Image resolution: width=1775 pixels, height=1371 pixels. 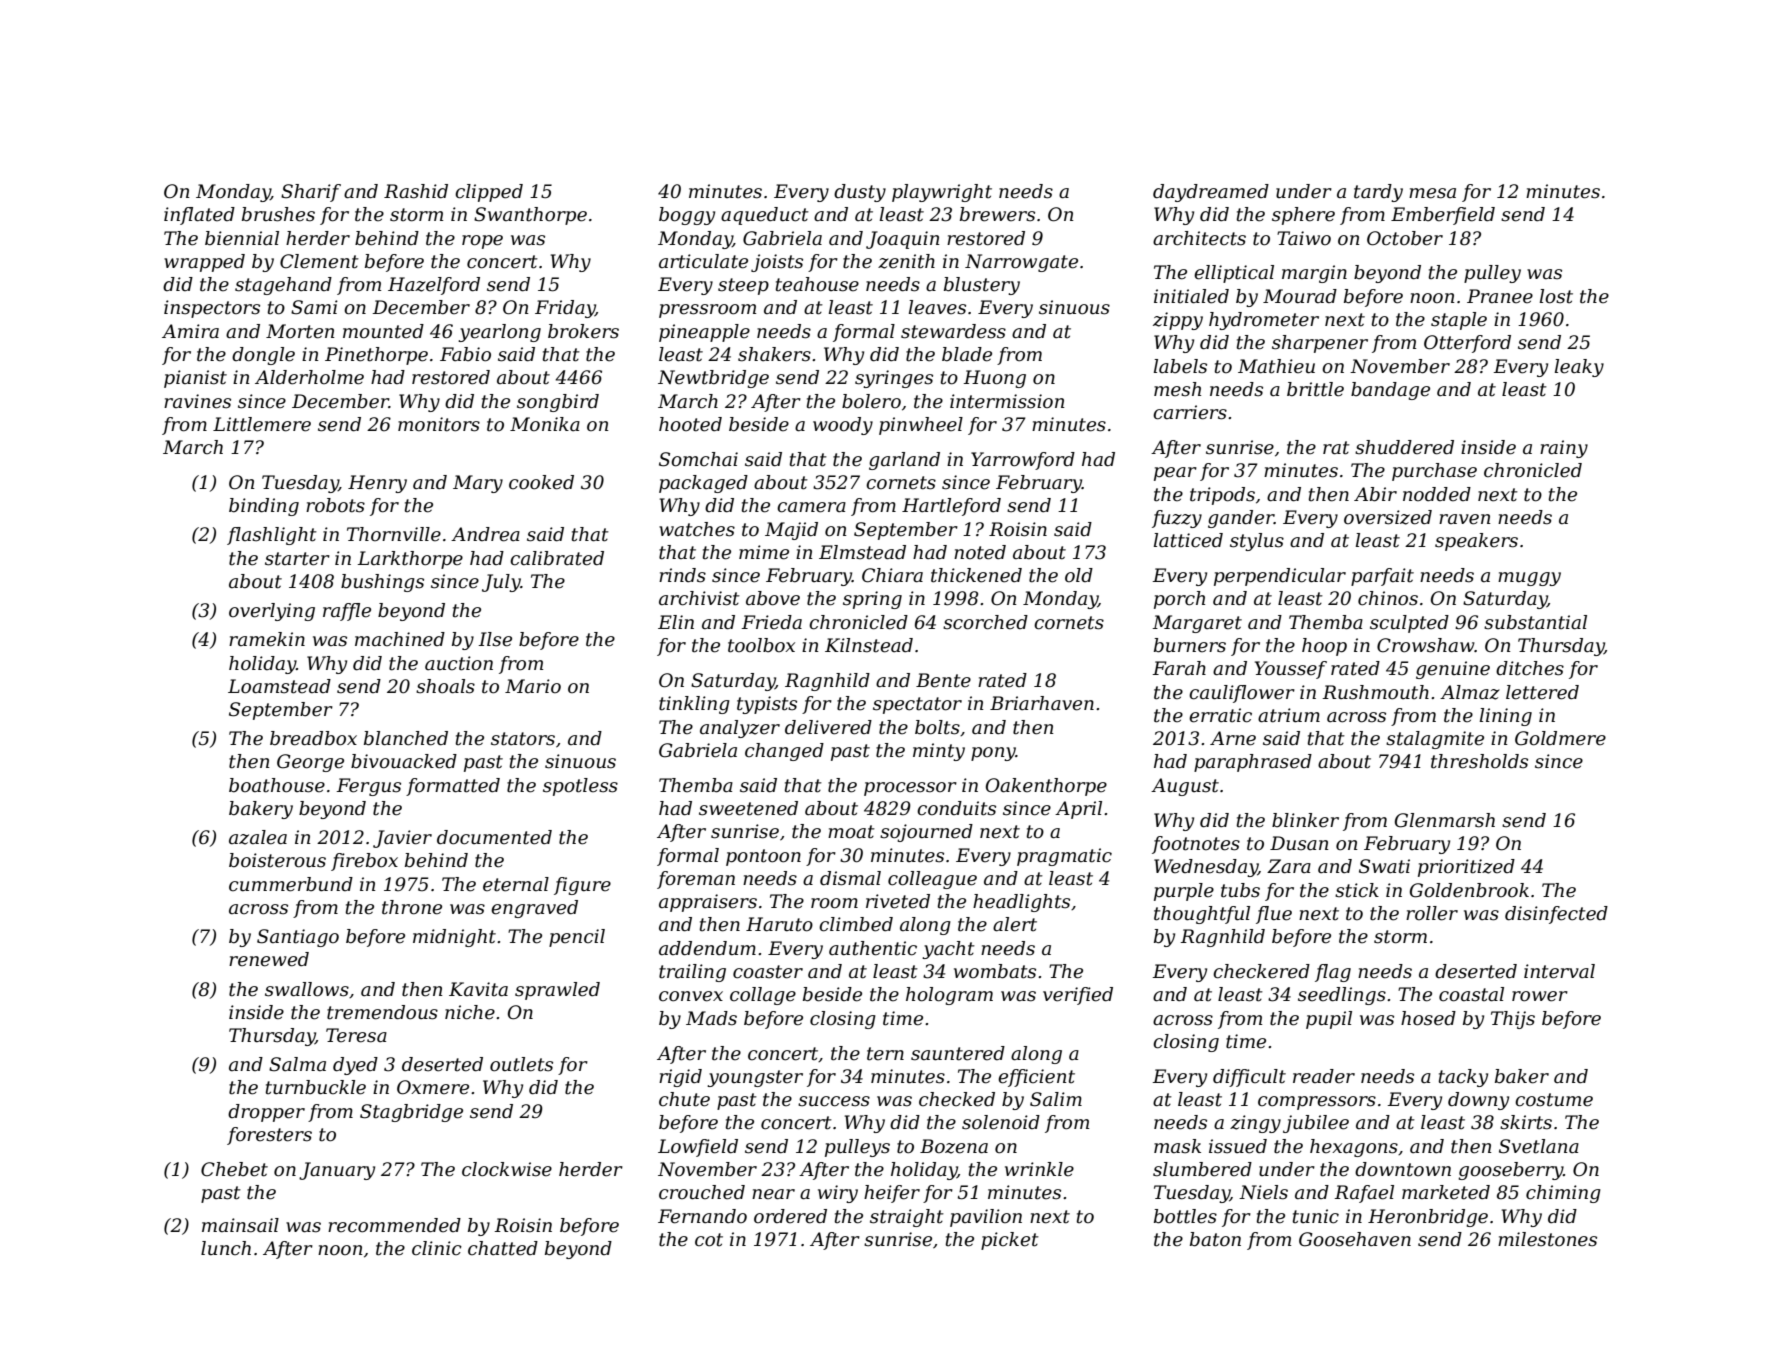 What do you see at coordinates (1364, 1194) in the screenshot?
I see `Rafael` at bounding box center [1364, 1194].
